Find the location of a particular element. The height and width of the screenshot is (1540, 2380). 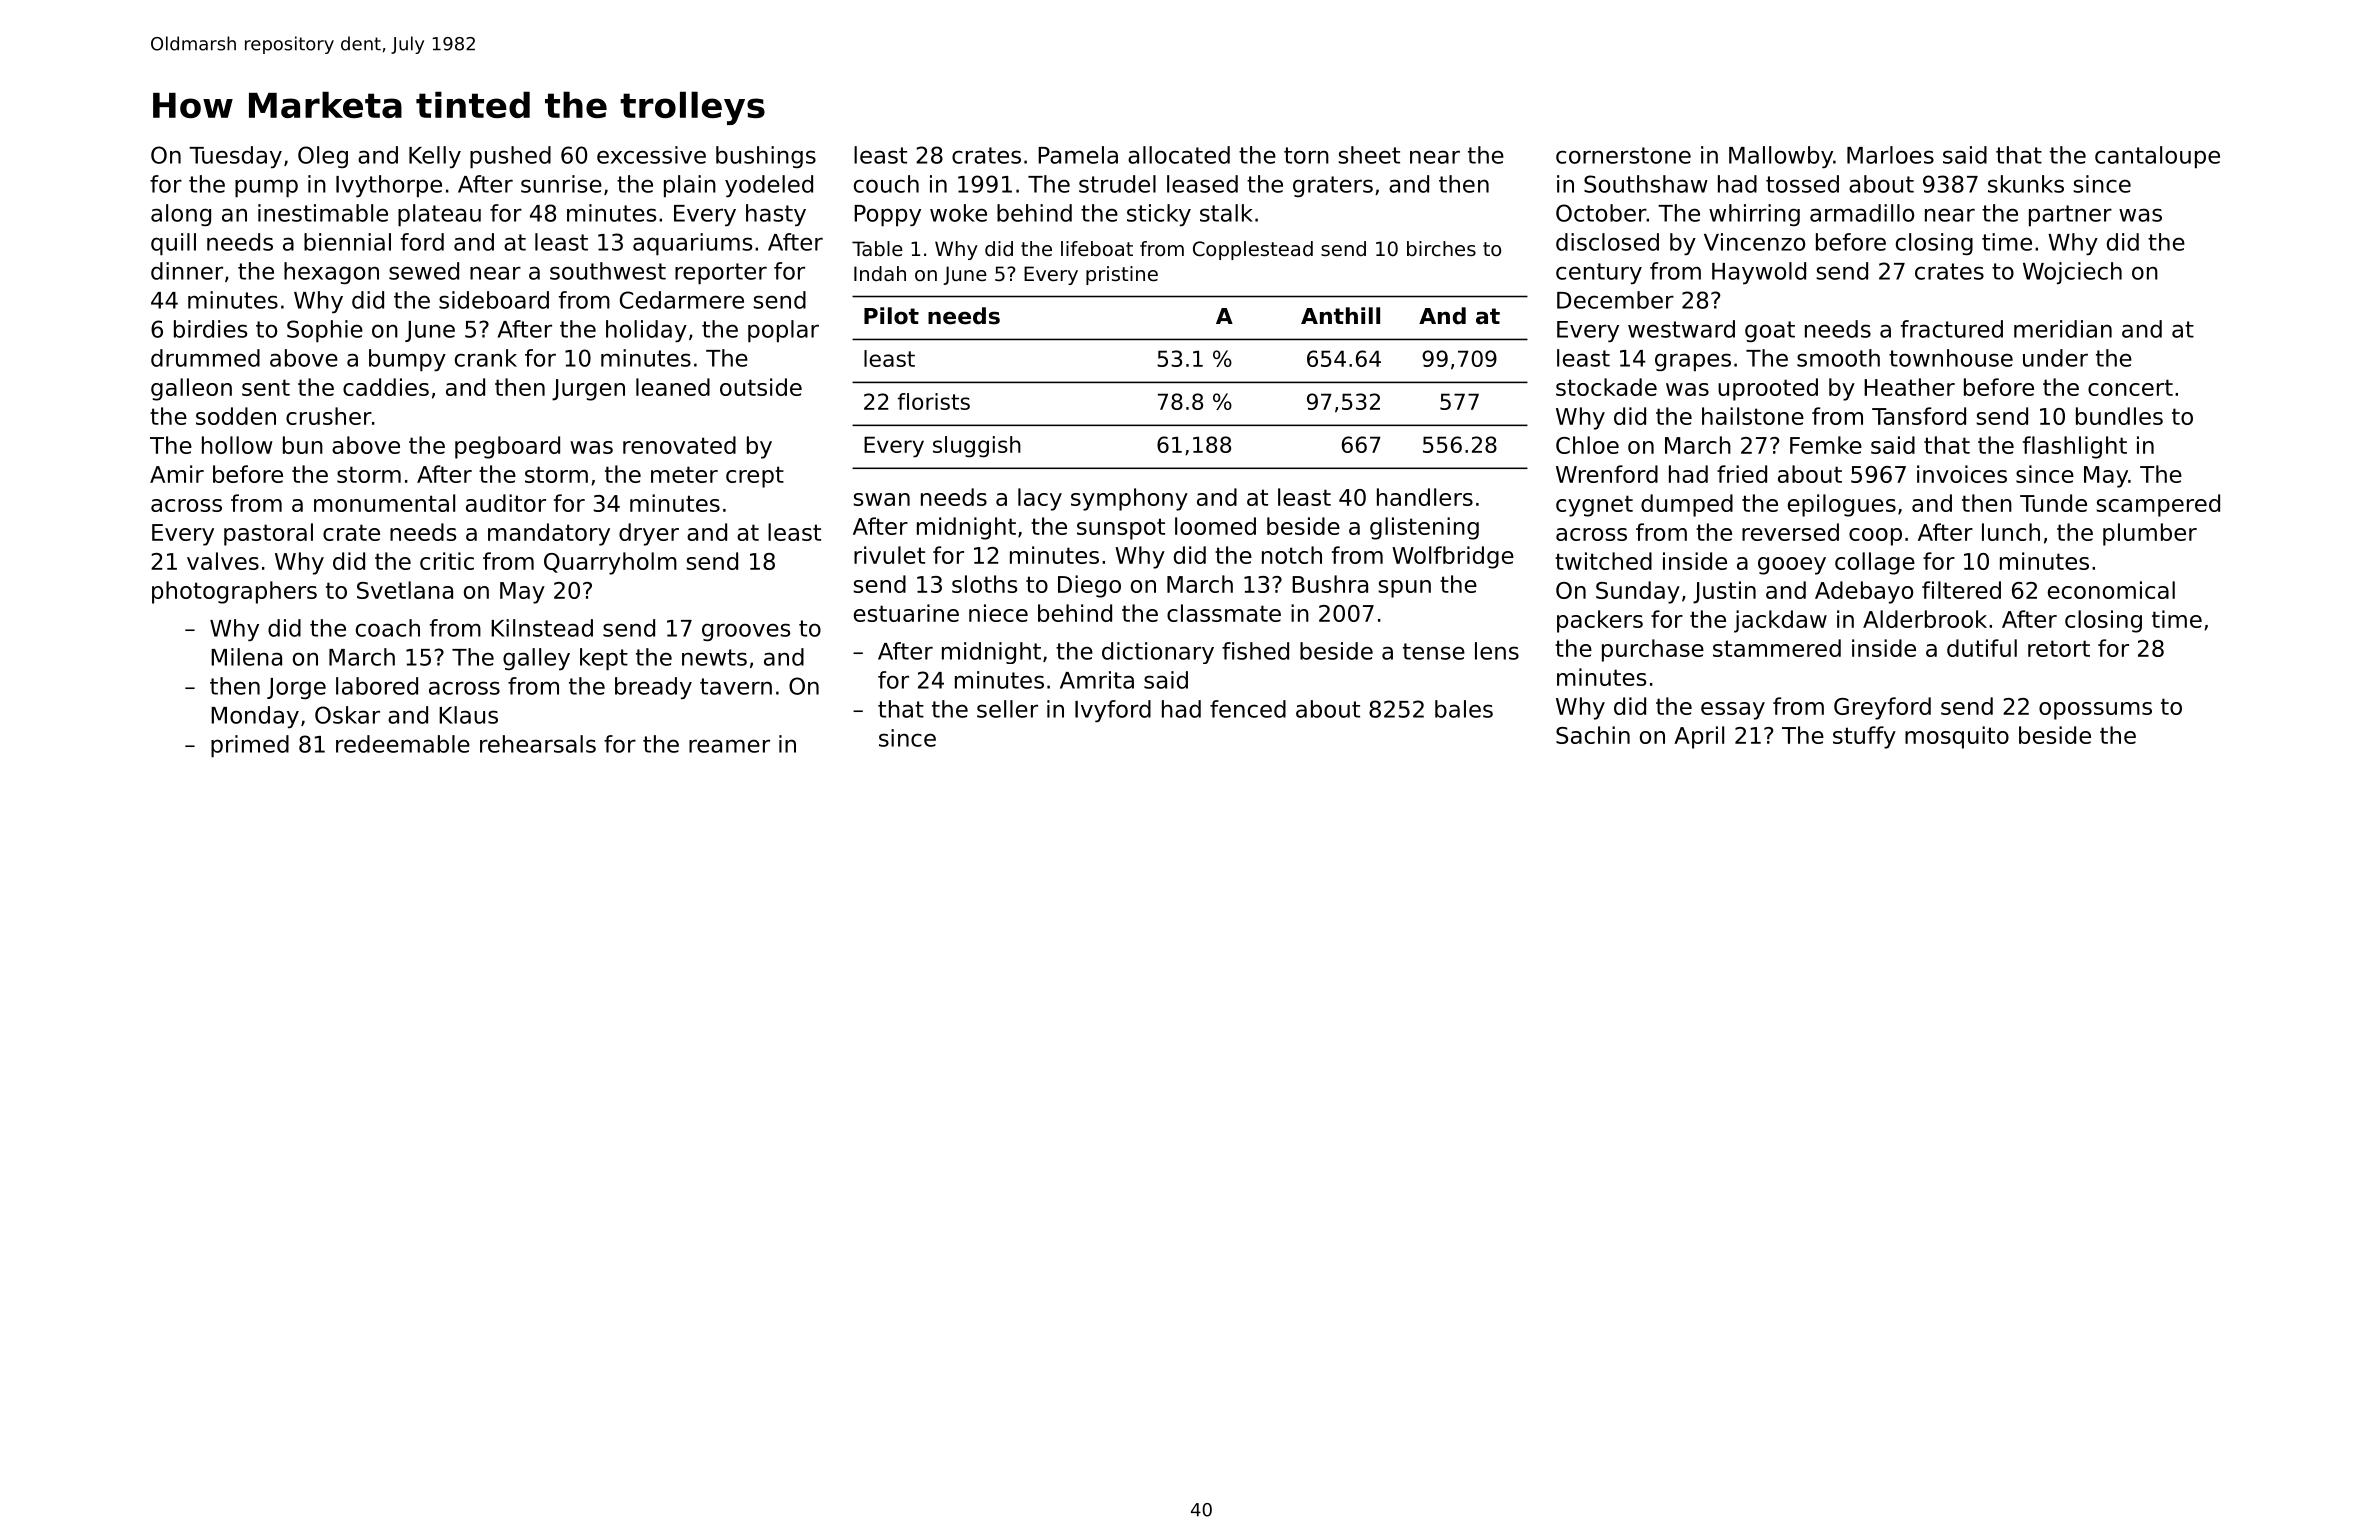

reamer is located at coordinates (729, 746).
